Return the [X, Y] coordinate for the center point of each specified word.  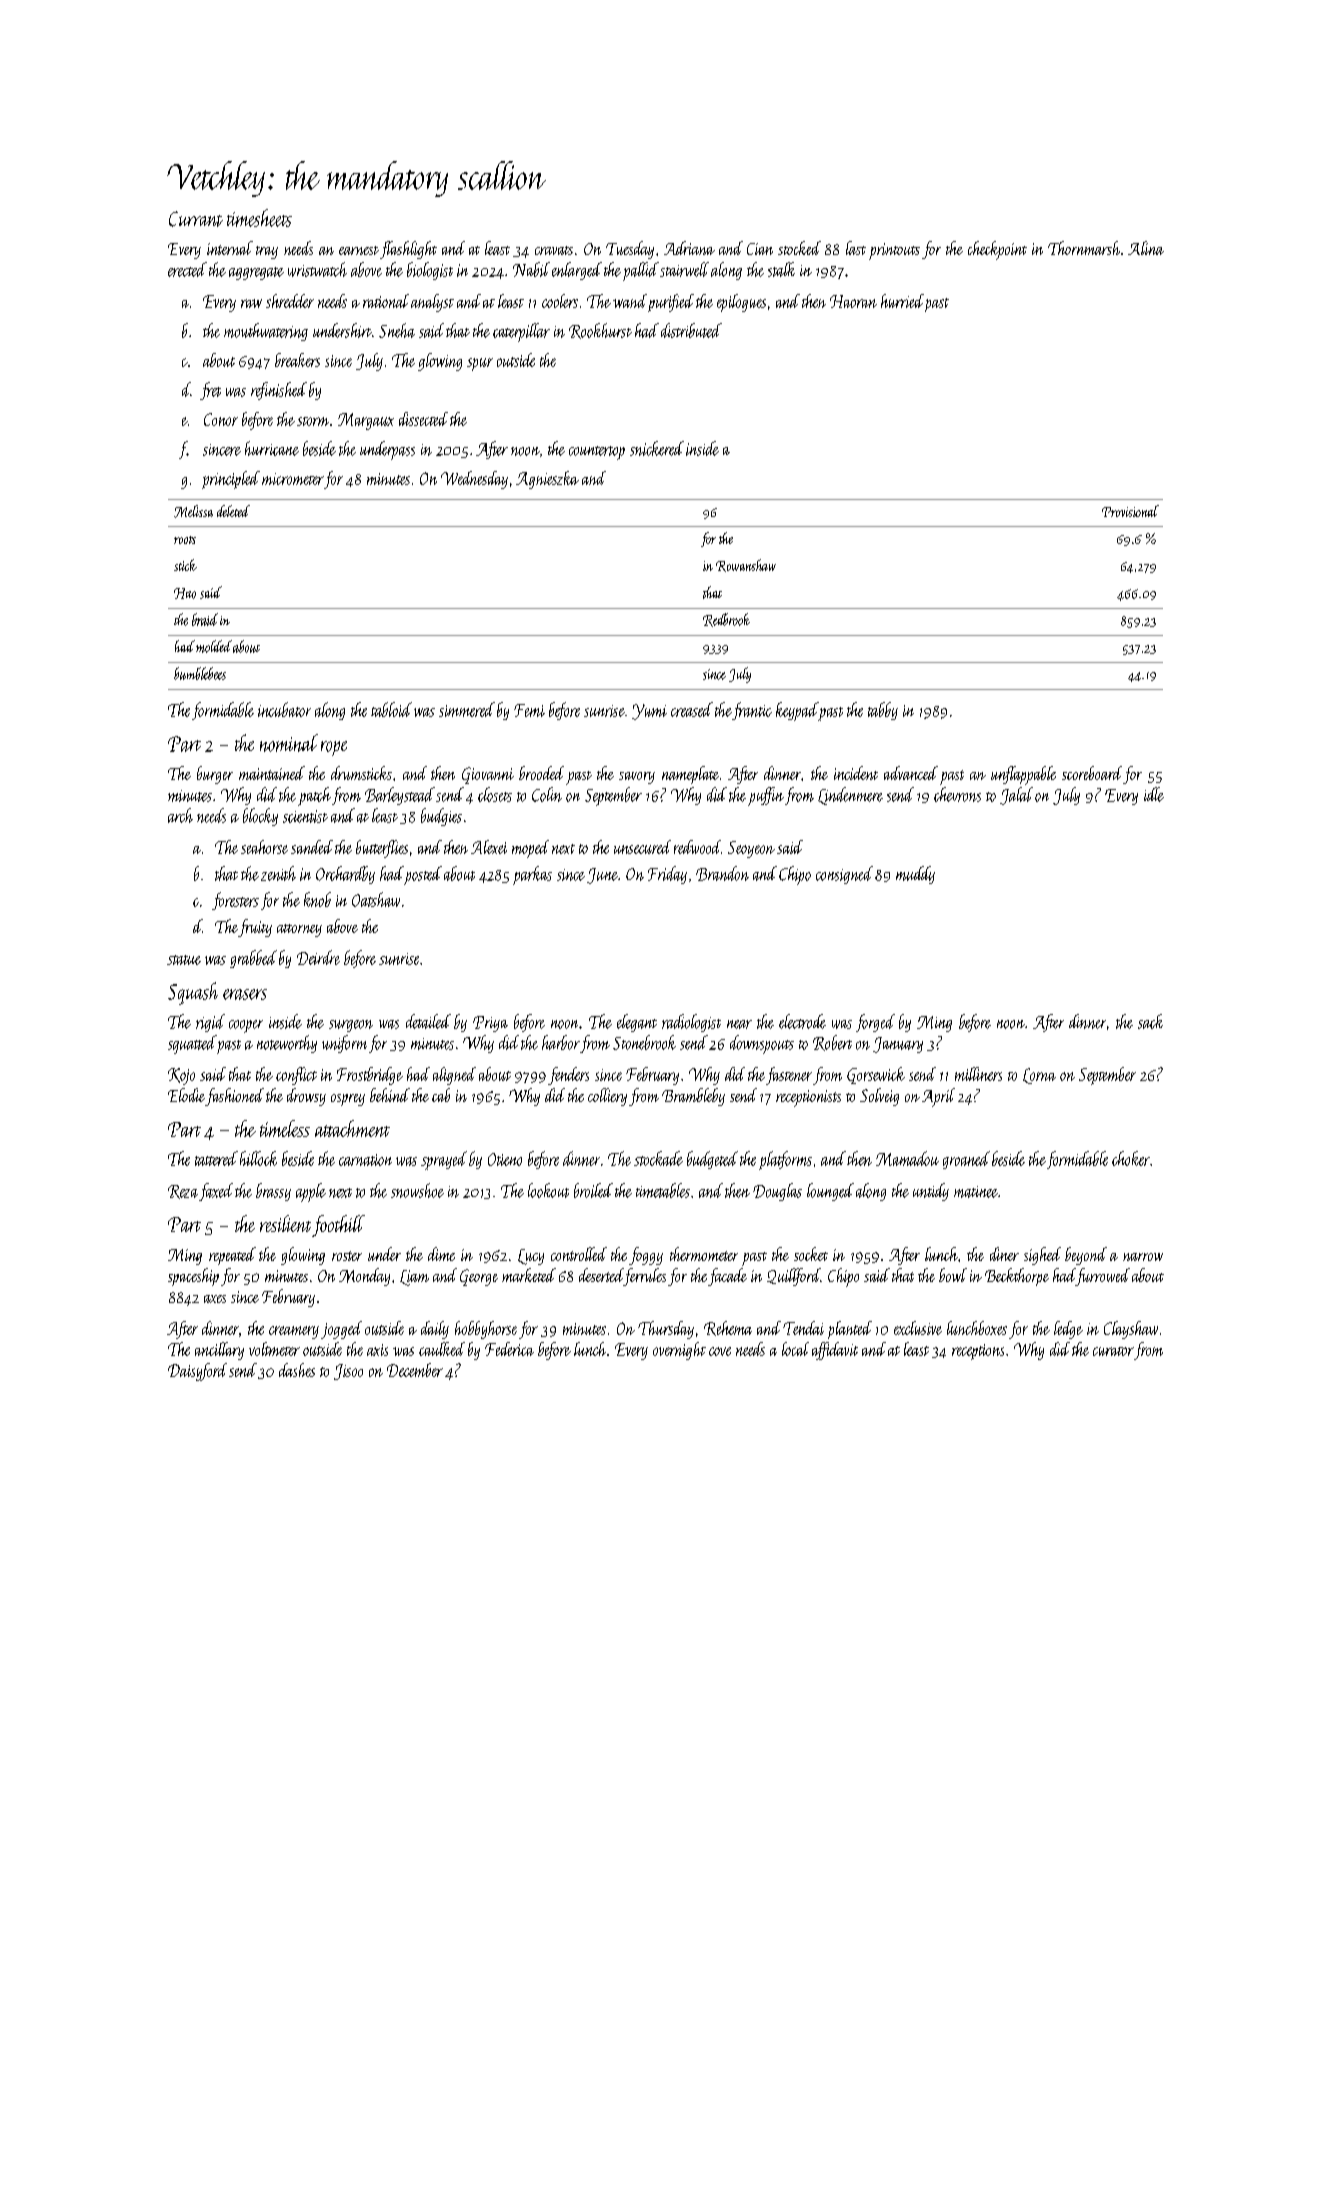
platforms [785, 1160]
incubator [284, 709]
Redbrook [726, 620]
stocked [799, 248]
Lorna [1039, 1076]
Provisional [1130, 511]
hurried [902, 301]
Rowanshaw [746, 565]
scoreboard [1092, 773]
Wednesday [474, 480]
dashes [297, 1370]
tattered [216, 1158]
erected [187, 269]
